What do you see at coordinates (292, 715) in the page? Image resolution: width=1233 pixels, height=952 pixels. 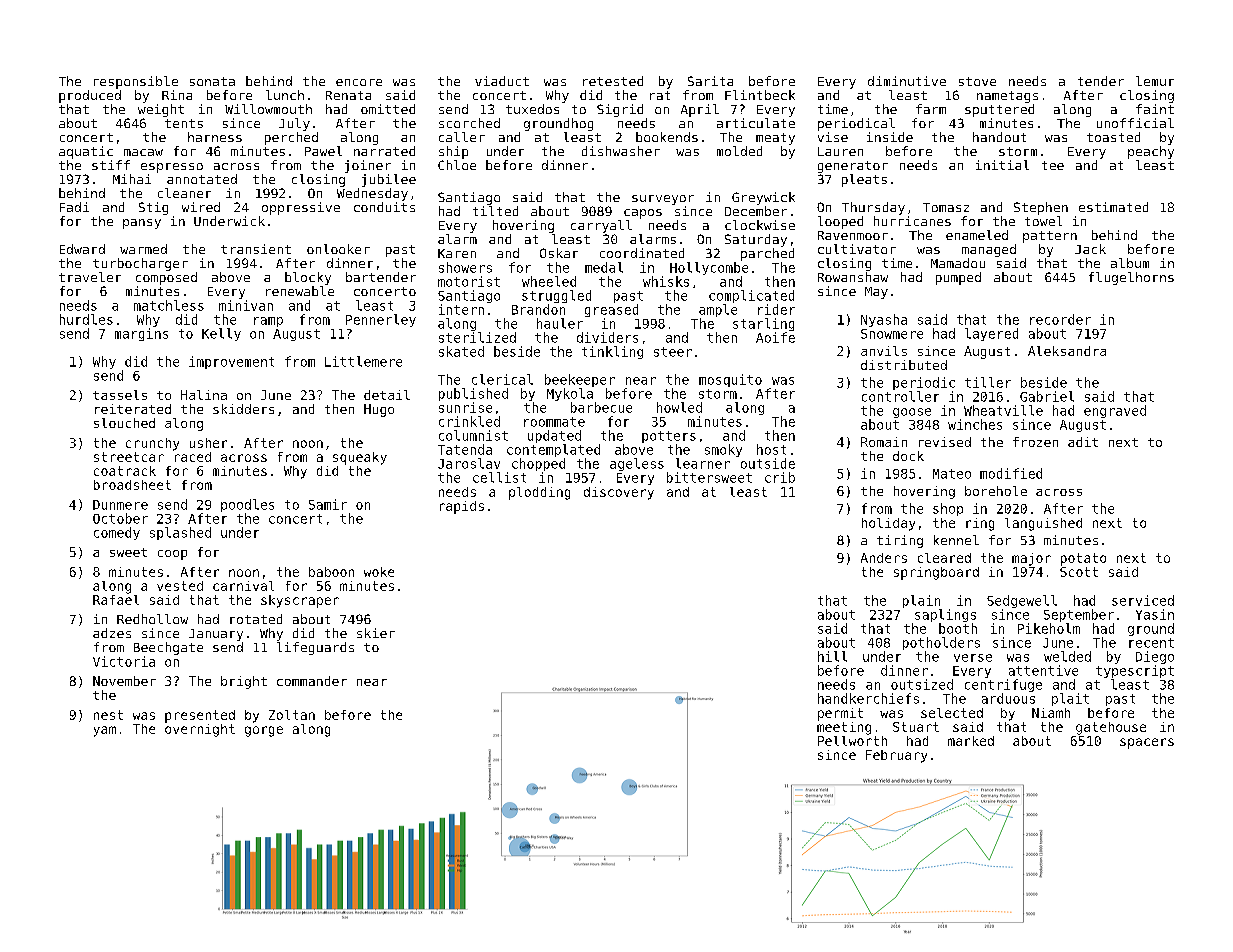 I see `Zoltan` at bounding box center [292, 715].
